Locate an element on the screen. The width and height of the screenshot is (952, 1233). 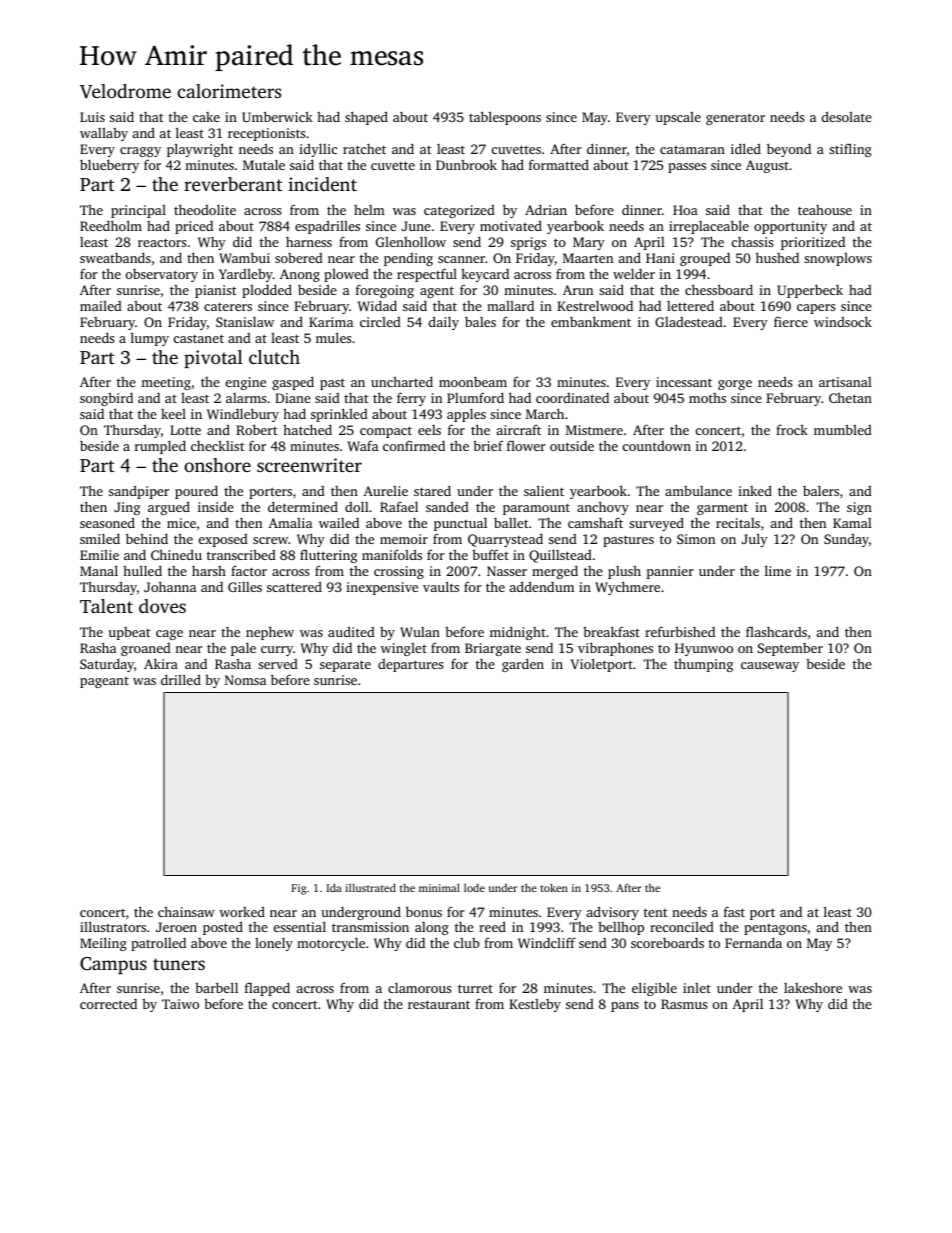
principal is located at coordinates (138, 211).
